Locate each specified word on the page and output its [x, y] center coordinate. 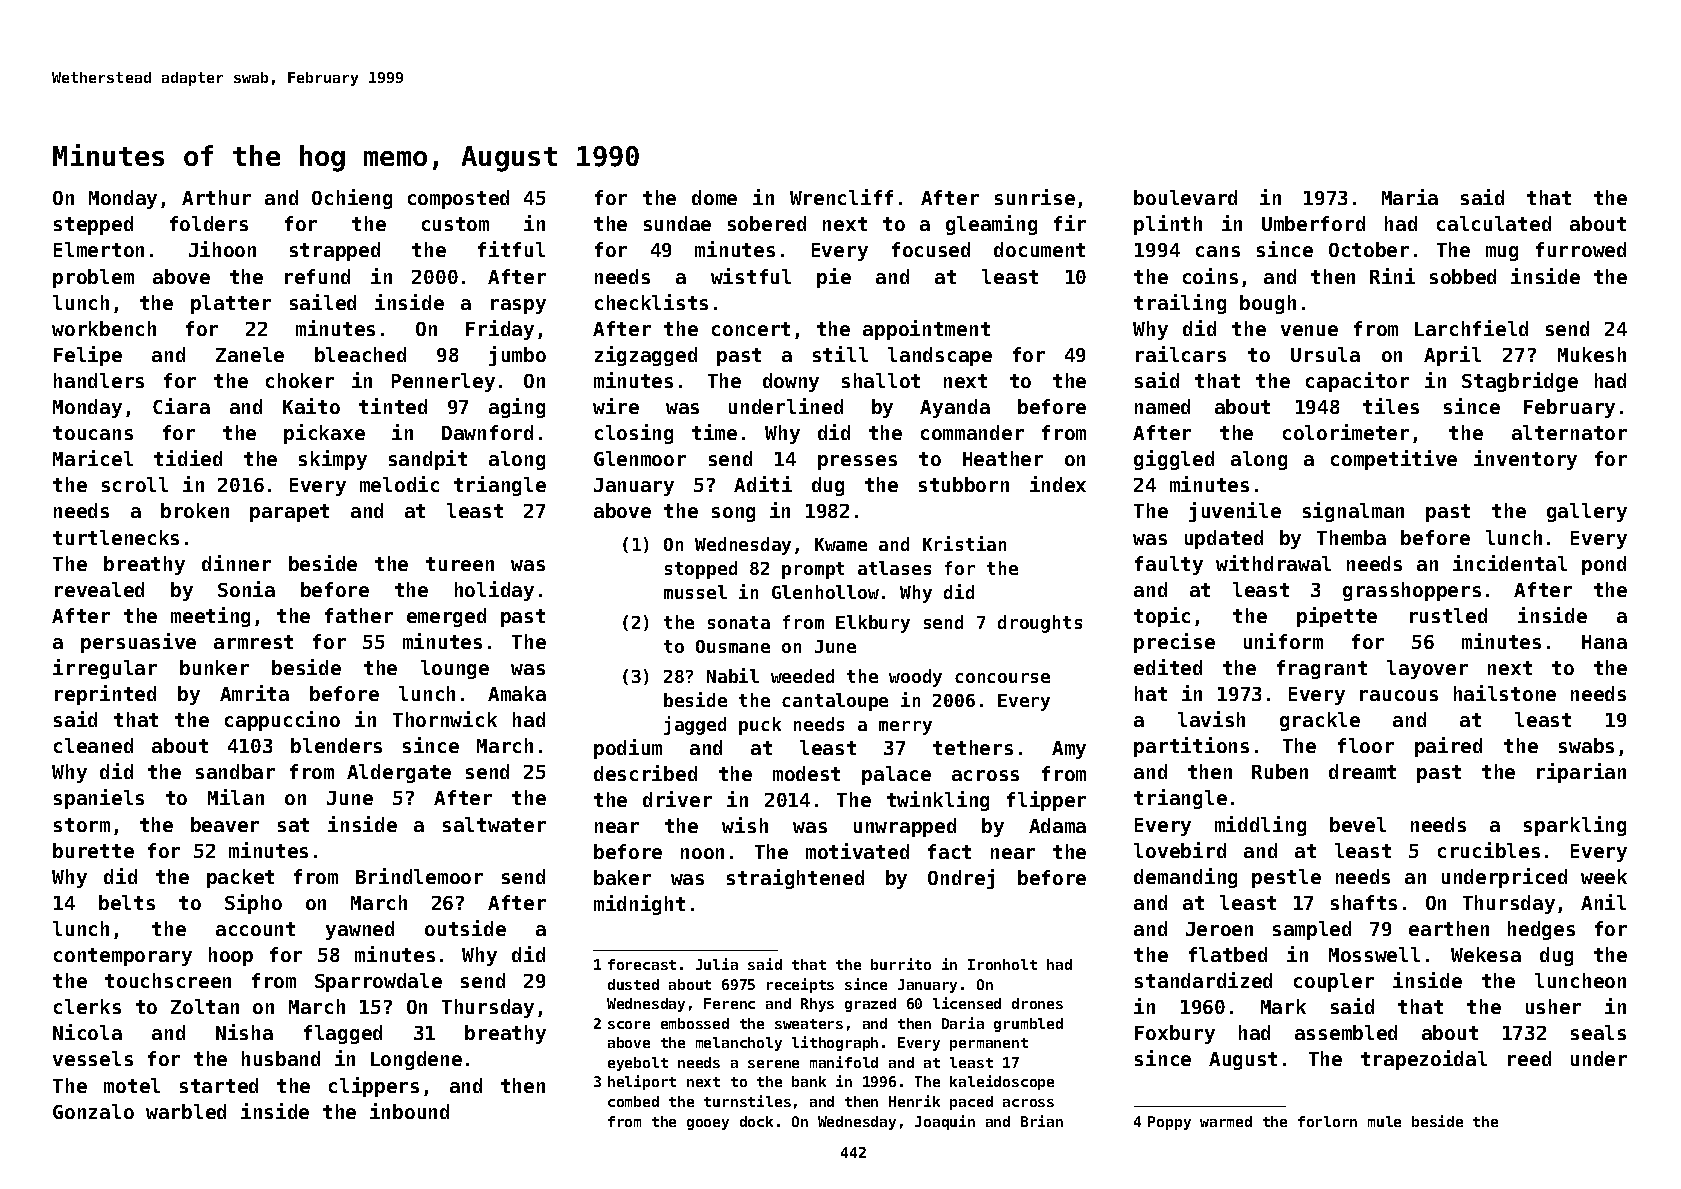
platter [231, 304]
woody [915, 678]
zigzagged [646, 356]
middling [1260, 826]
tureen [460, 564]
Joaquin [945, 1122]
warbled [186, 1111]
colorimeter [1346, 432]
